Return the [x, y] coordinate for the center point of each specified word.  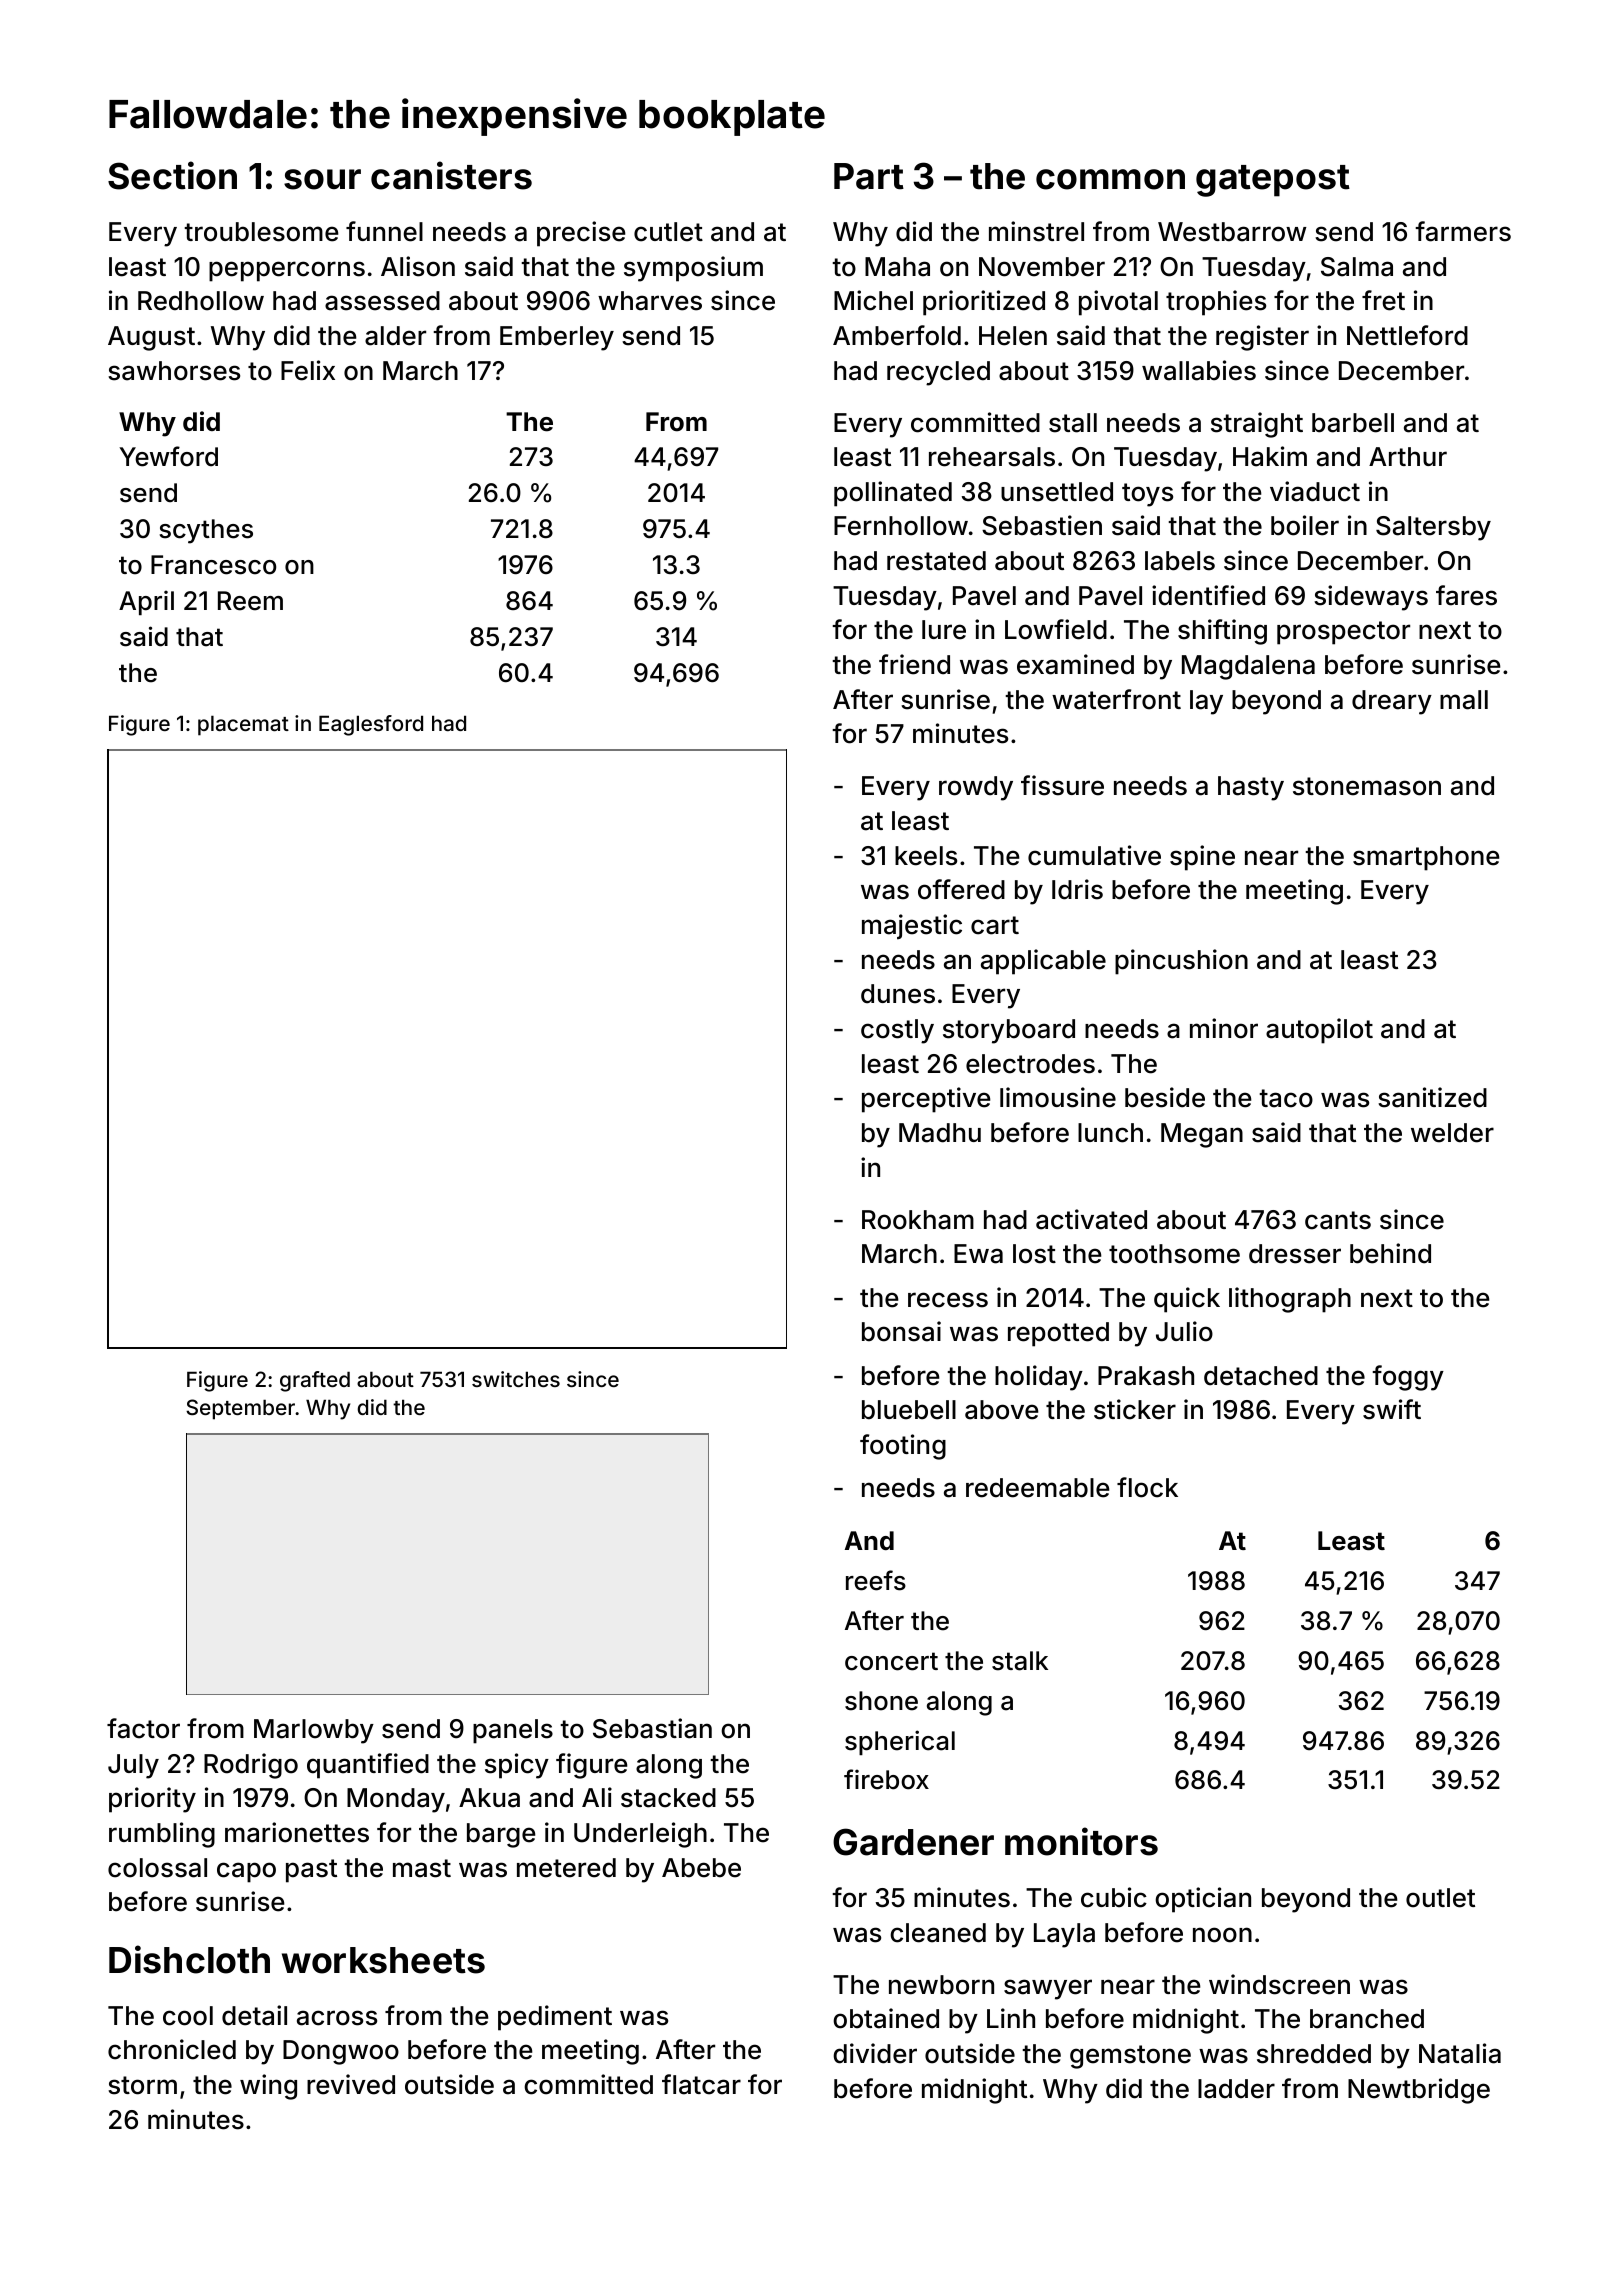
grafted [315, 1381]
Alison [418, 266]
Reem [250, 601]
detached [1261, 1376]
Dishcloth [189, 1959]
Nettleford [1407, 335]
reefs [876, 1580]
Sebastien [1042, 525]
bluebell [909, 1410]
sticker [1135, 1409]
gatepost [1273, 181]
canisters [451, 175]
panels [513, 1731]
